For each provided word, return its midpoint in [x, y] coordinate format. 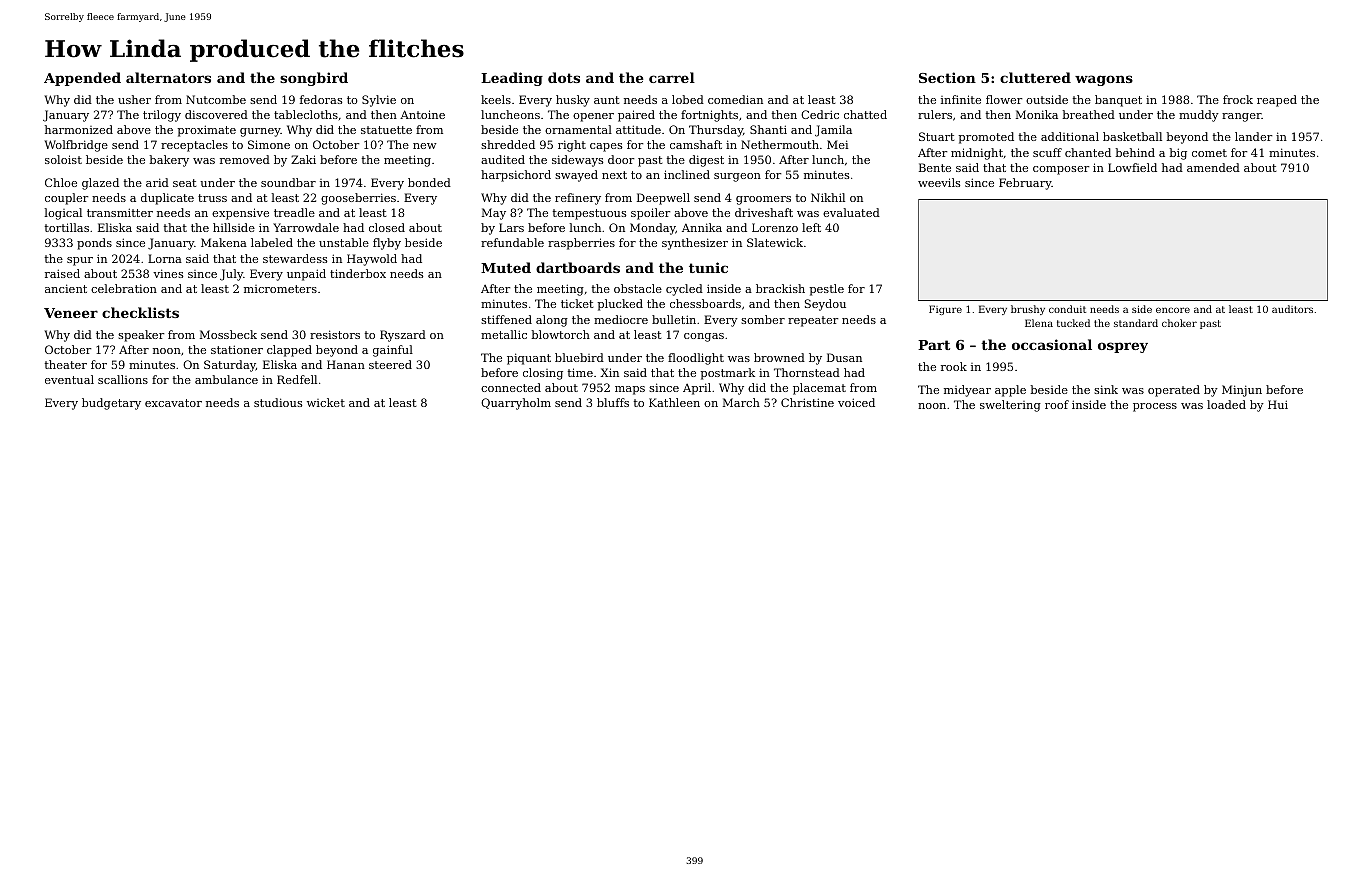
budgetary [111, 404]
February [1025, 184]
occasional [1052, 344]
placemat [819, 389]
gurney [260, 132]
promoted [986, 138]
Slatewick [775, 242]
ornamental [578, 129]
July [231, 275]
